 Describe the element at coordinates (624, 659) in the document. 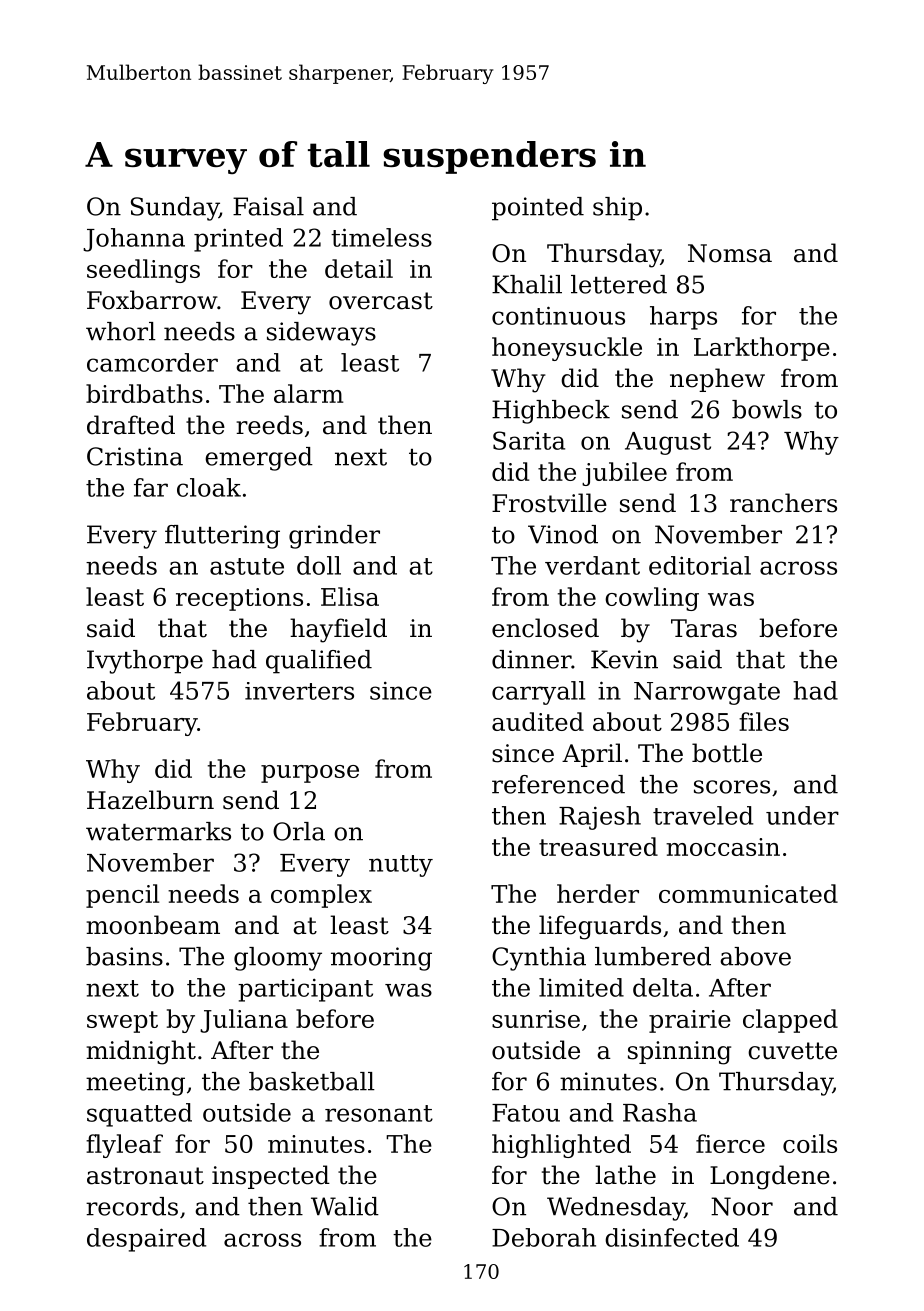

I see `Kevin` at that location.
